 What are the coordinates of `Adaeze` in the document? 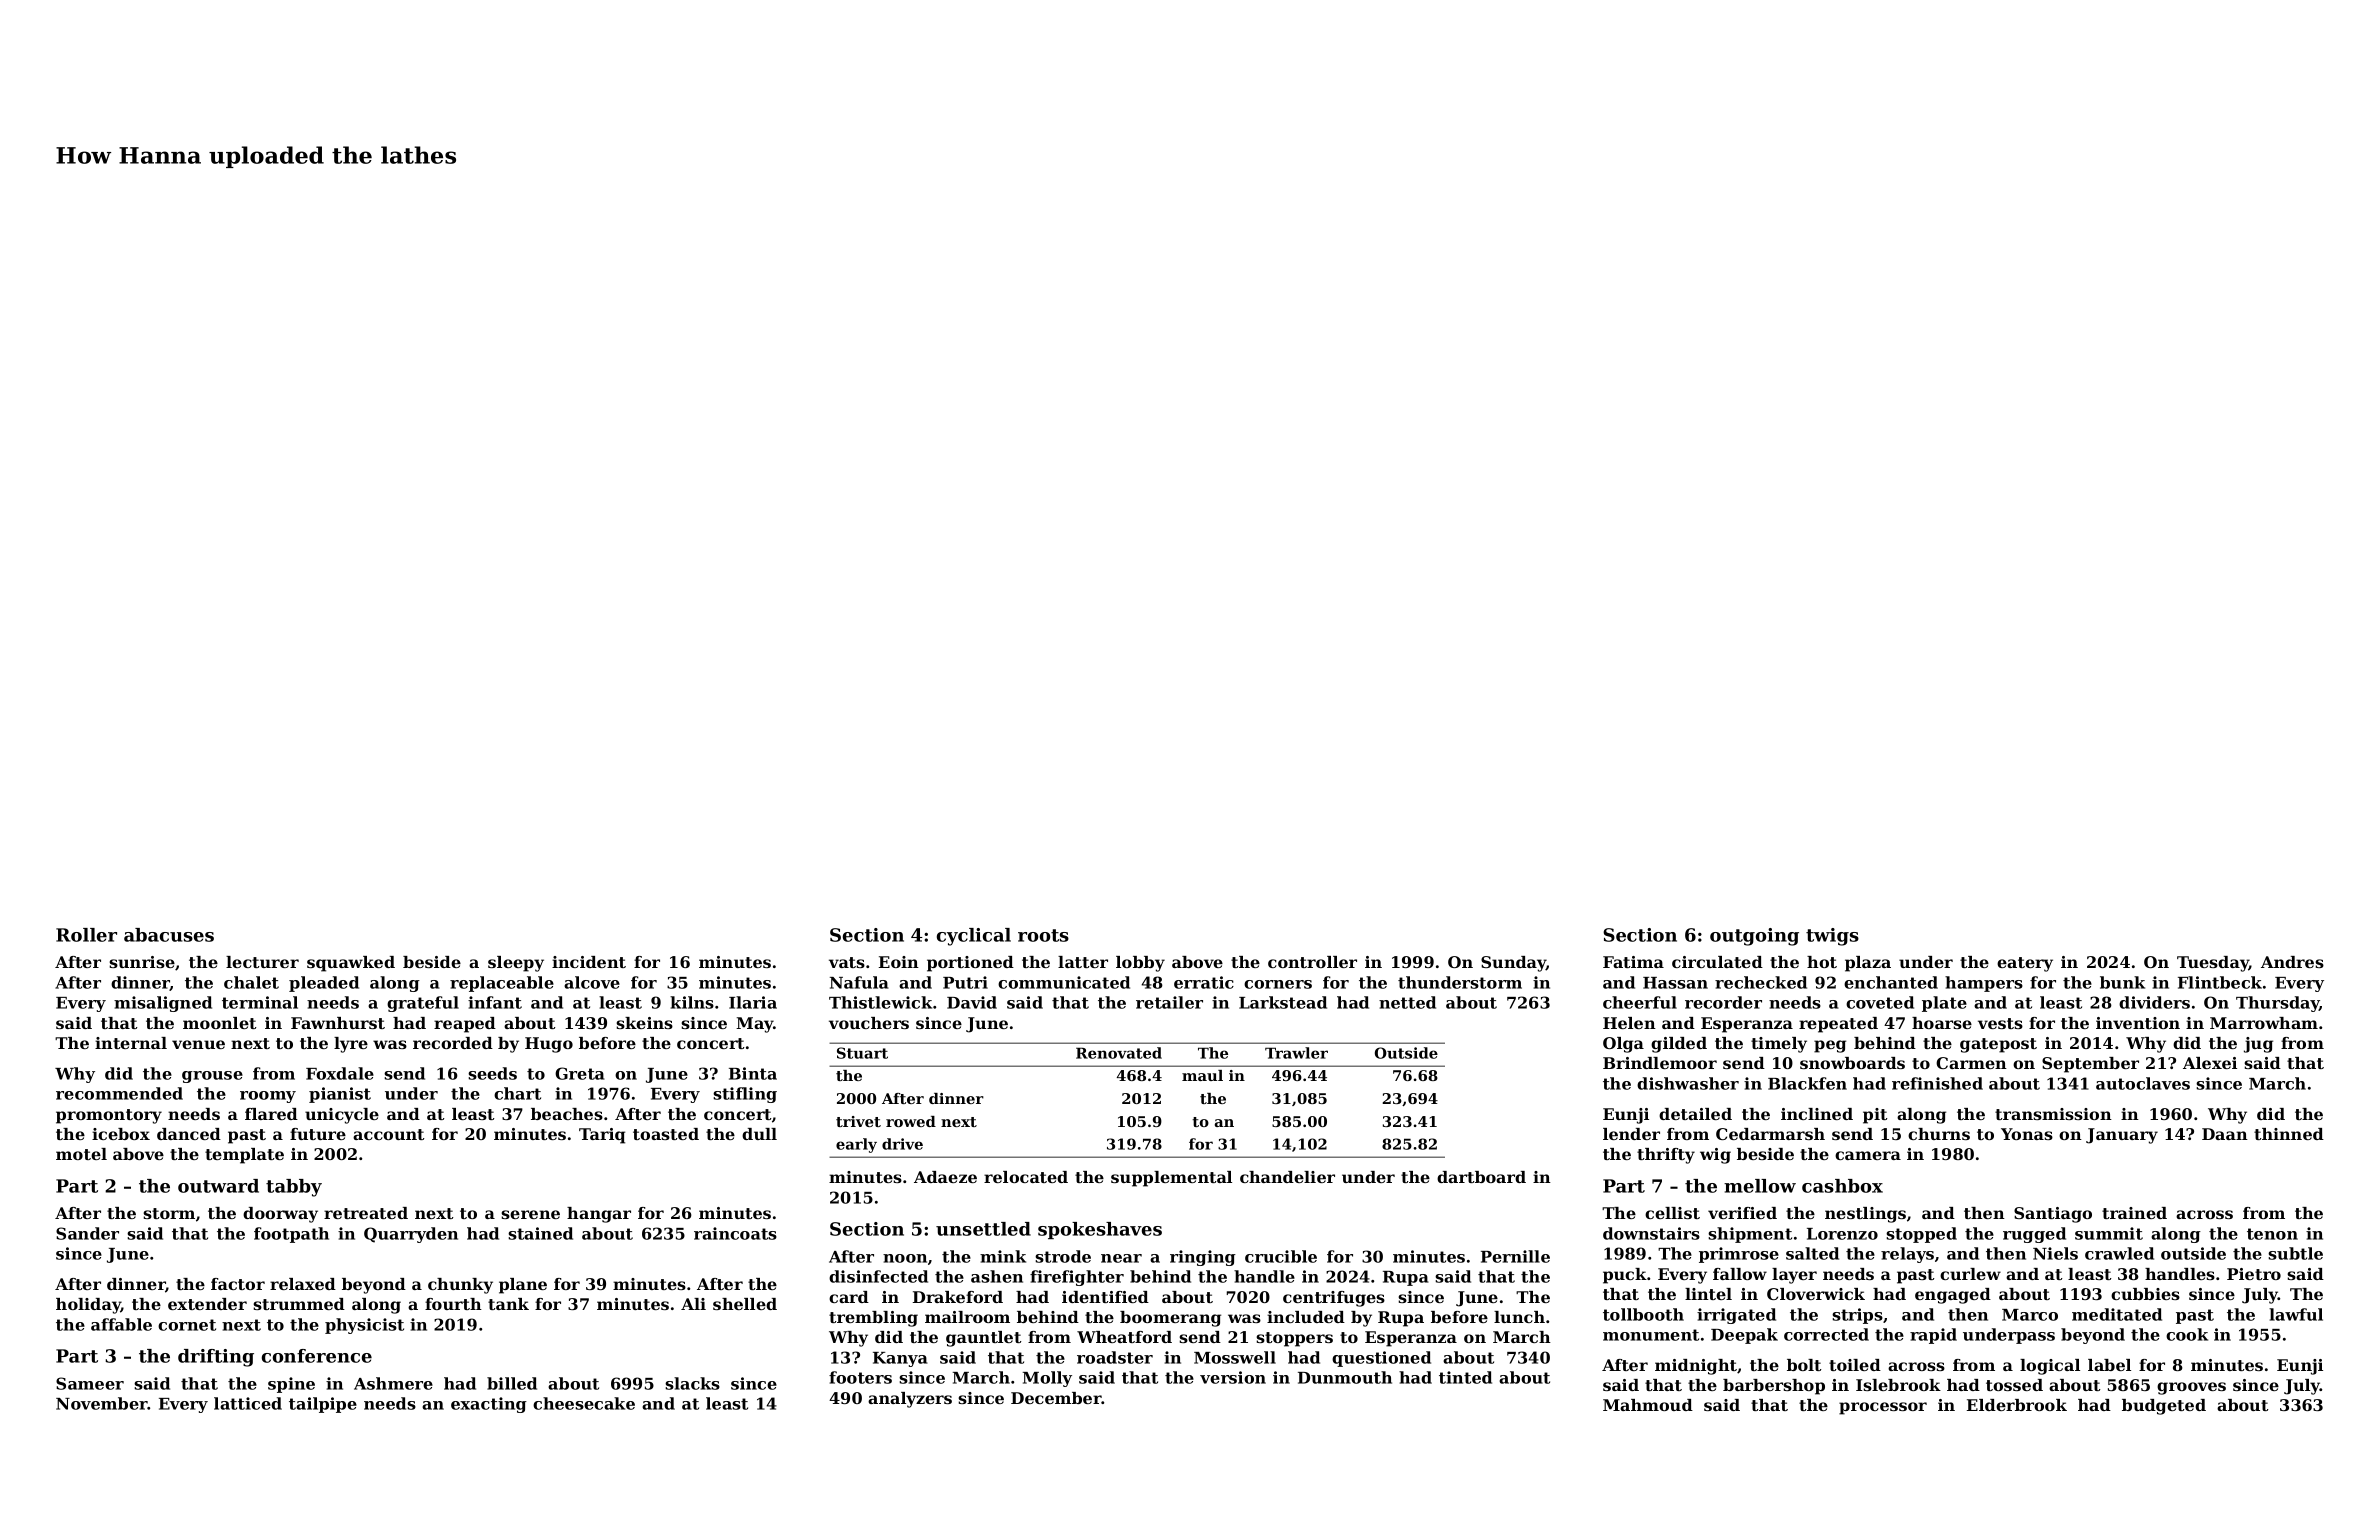 It's located at (945, 1177).
